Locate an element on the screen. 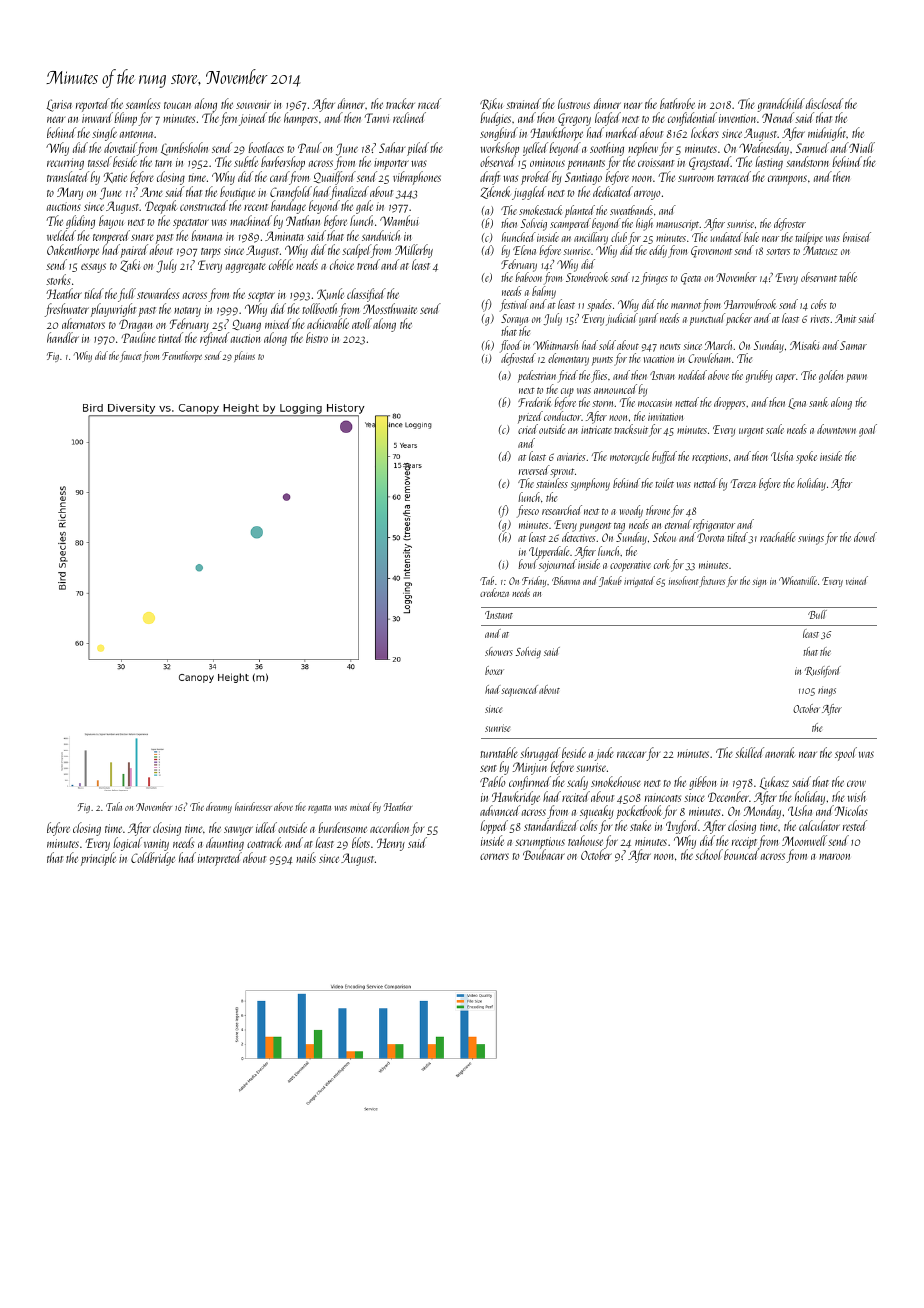 This screenshot has width=924, height=1308. grandchild is located at coordinates (781, 105).
